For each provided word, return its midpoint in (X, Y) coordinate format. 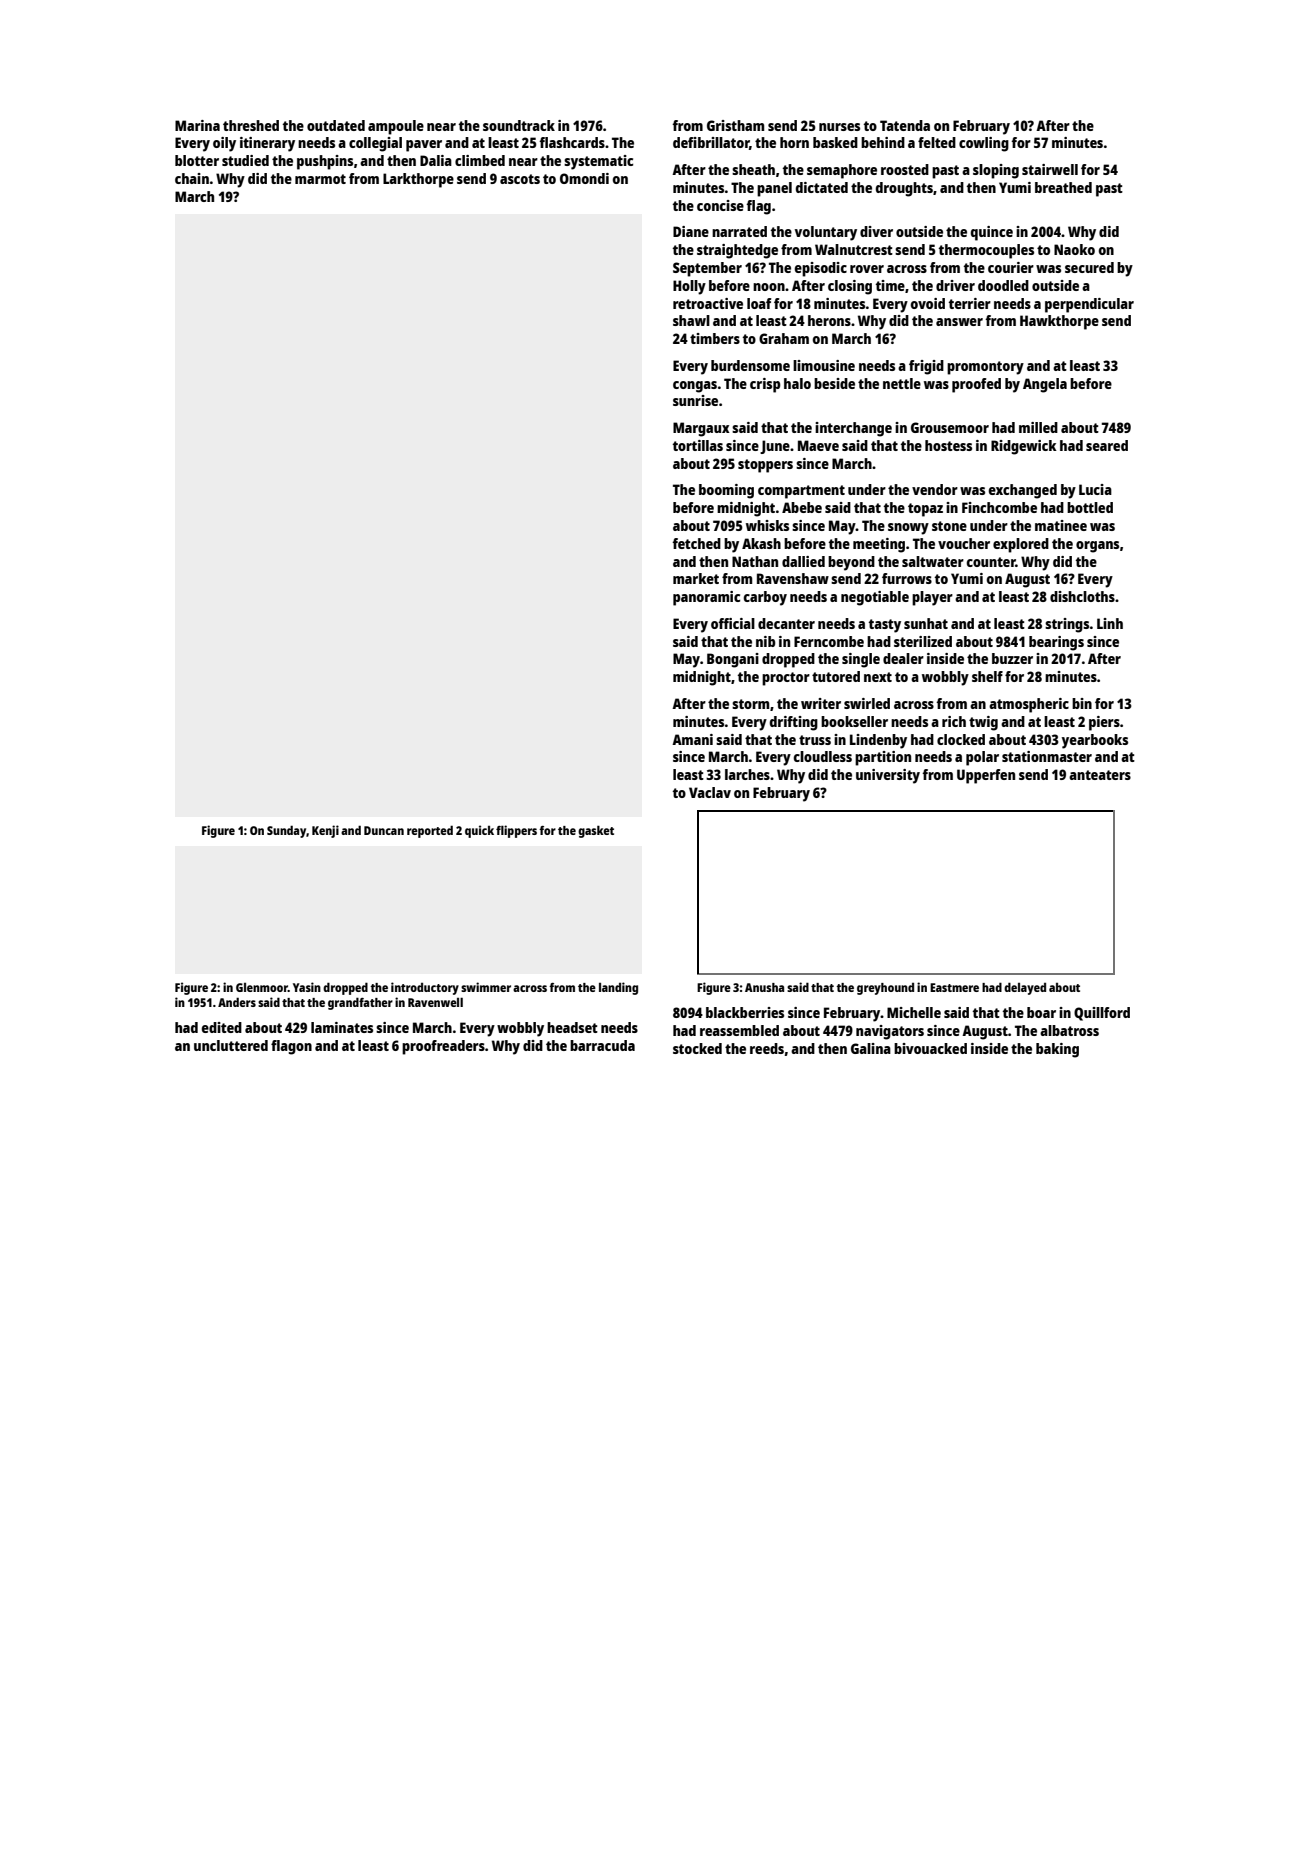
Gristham (735, 125)
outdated (336, 125)
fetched (696, 543)
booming (726, 491)
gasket (596, 831)
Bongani (733, 660)
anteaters (1100, 775)
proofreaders (443, 1047)
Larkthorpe (418, 180)
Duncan (384, 830)
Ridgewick (1024, 447)
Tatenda (905, 125)
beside (834, 383)
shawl (691, 320)
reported (430, 831)
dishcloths (1082, 596)
